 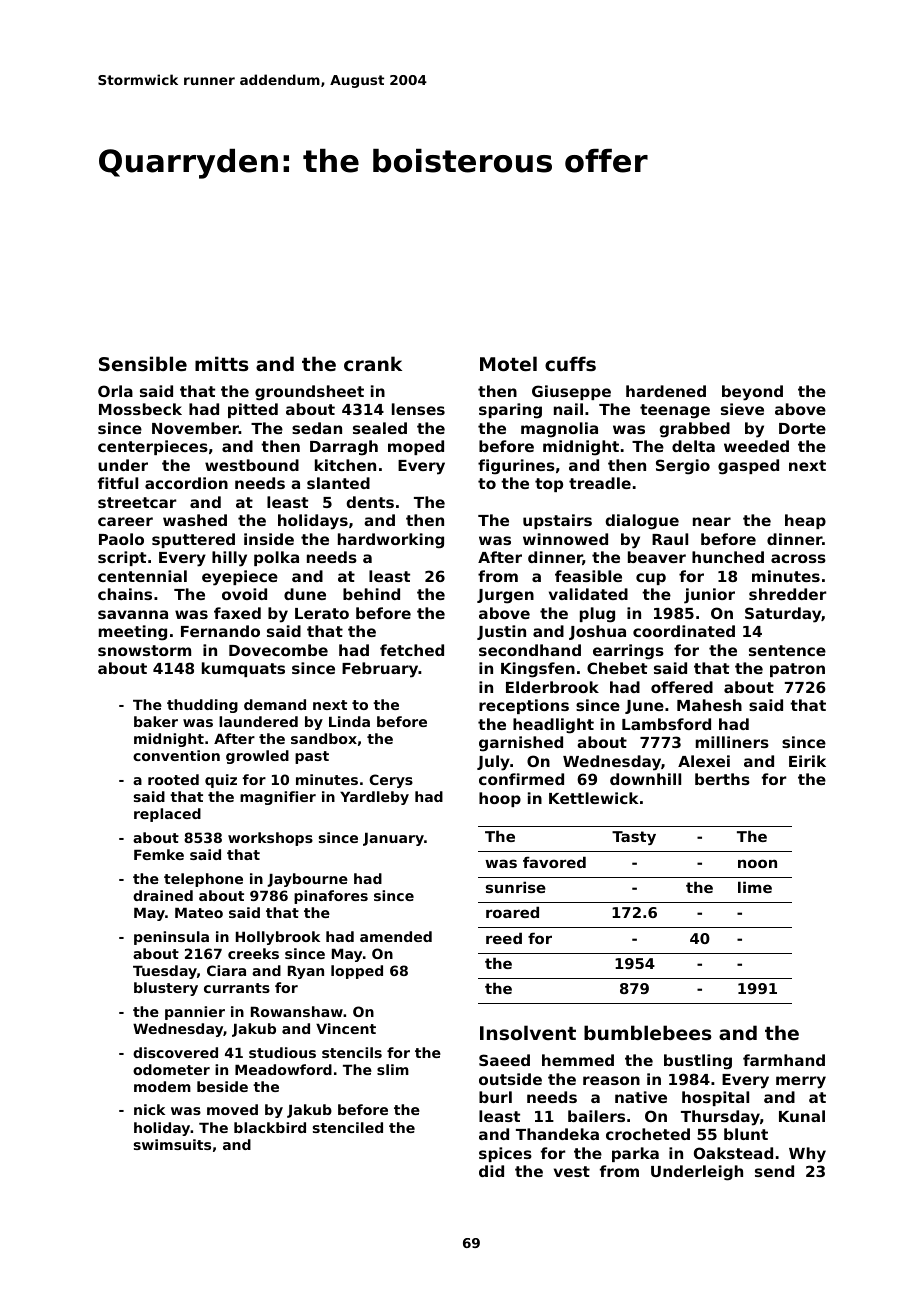 I want to click on sealed, so click(x=380, y=428).
